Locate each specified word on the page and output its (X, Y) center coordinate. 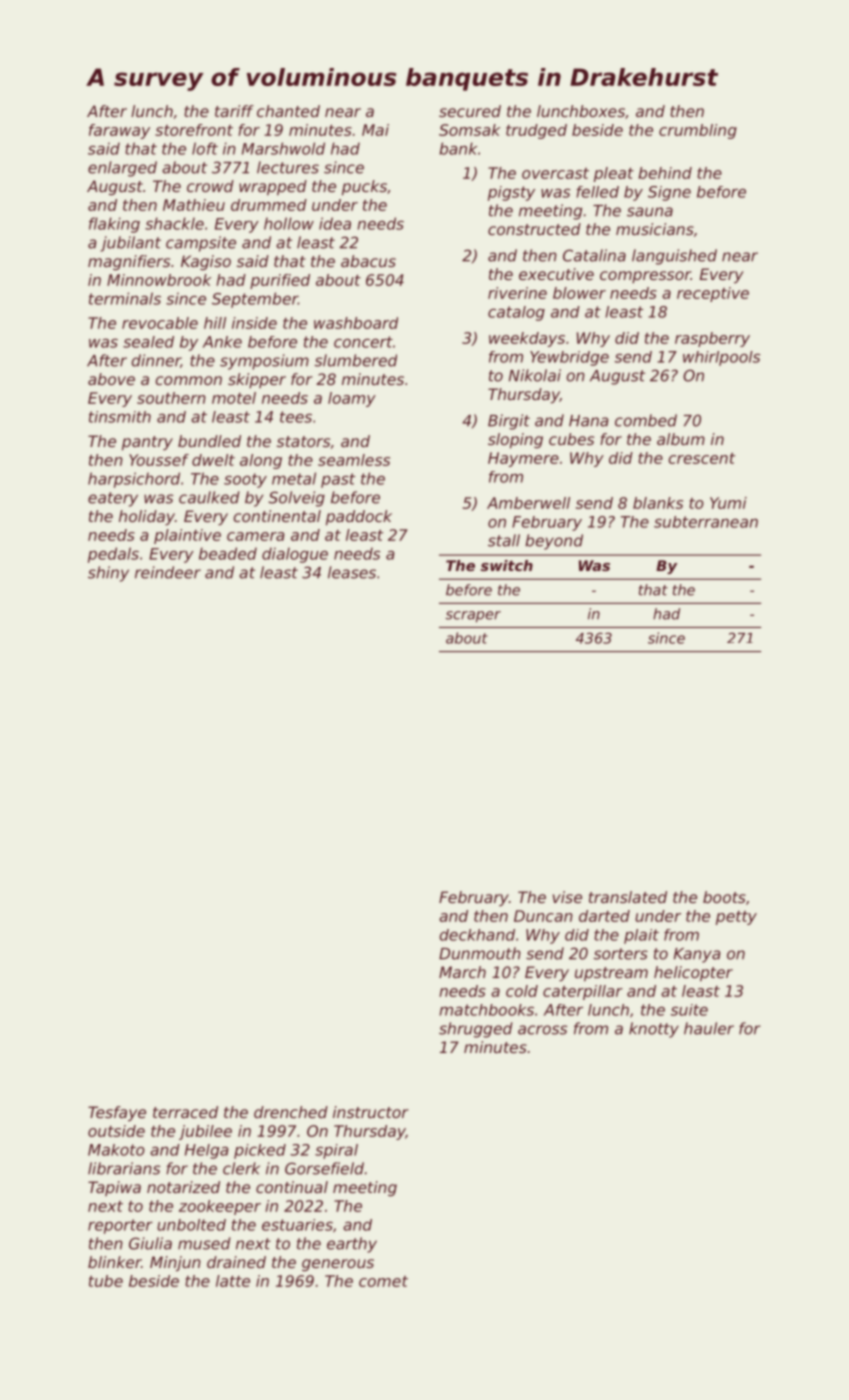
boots (724, 897)
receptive (713, 294)
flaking (114, 225)
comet (383, 1281)
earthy (352, 1245)
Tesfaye (117, 1114)
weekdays (527, 339)
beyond (554, 542)
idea (335, 223)
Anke (222, 342)
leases (352, 572)
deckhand (477, 935)
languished (674, 257)
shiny (108, 574)
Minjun (175, 1263)
